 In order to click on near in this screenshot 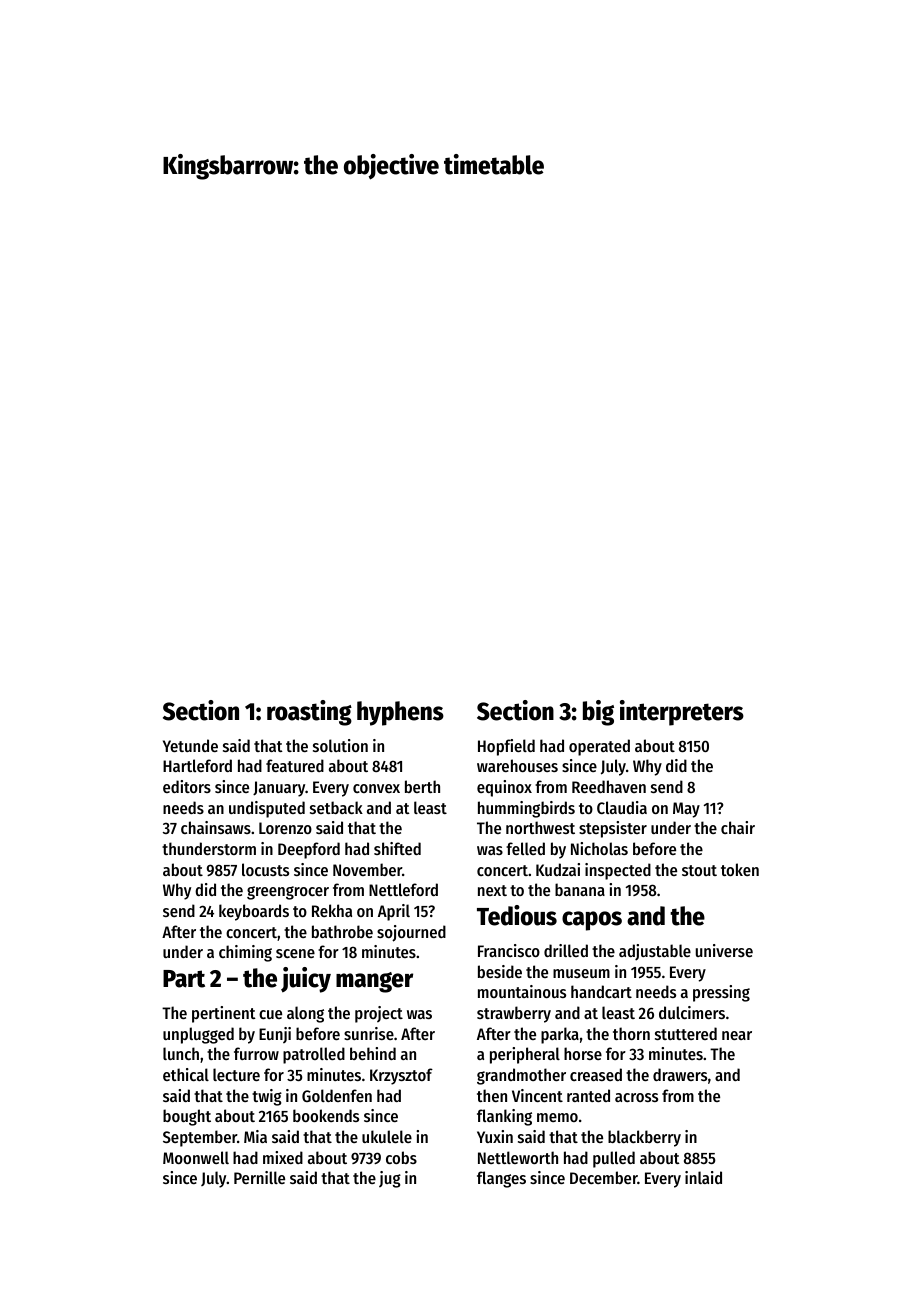, I will do `click(737, 1035)`.
